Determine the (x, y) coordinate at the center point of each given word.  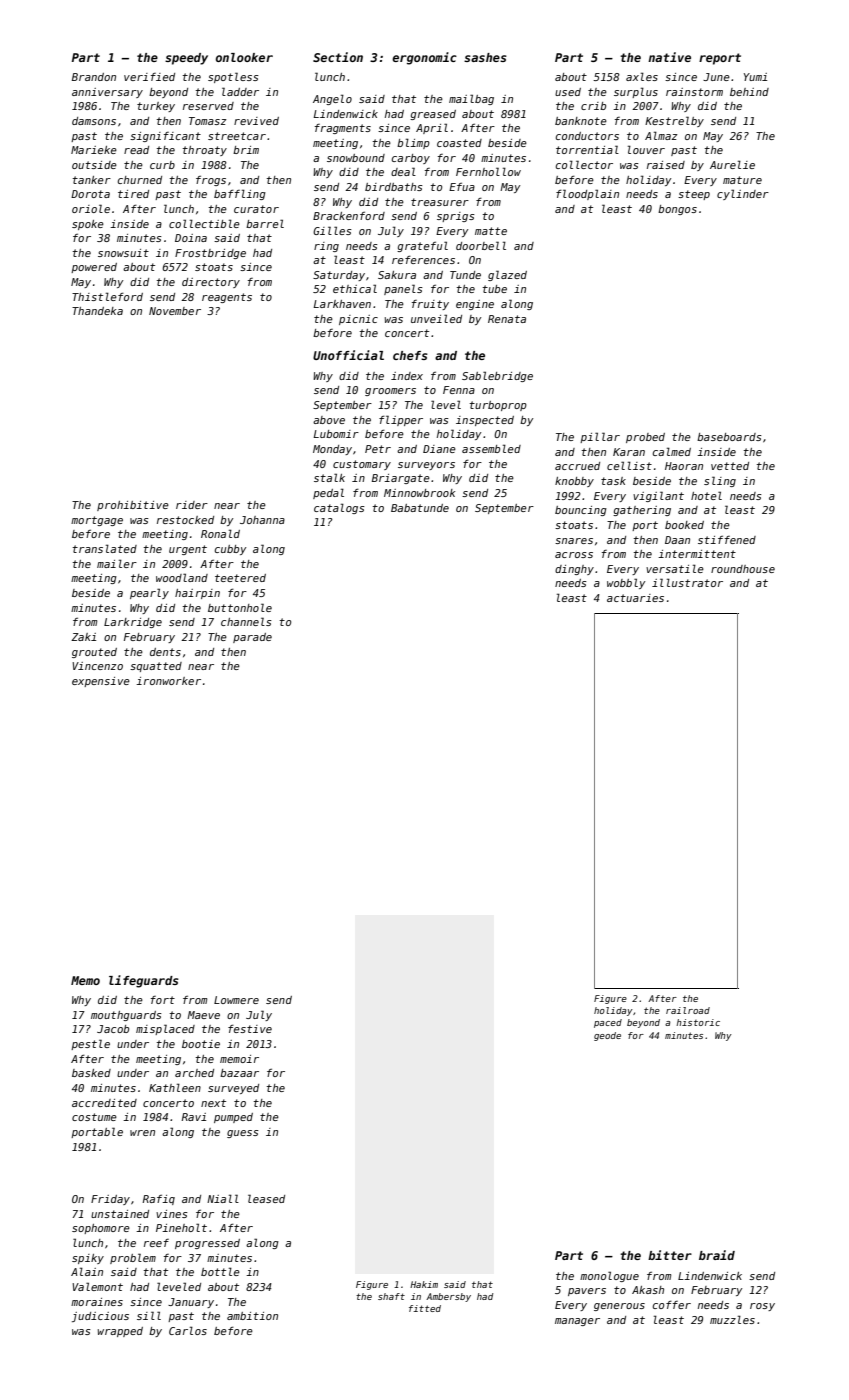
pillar (600, 437)
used (568, 92)
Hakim (424, 1284)
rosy (762, 1307)
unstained (120, 1214)
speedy (186, 59)
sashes (485, 57)
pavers (587, 1292)
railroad (688, 1010)
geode (607, 1036)
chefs (410, 355)
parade (252, 638)
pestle (90, 1044)
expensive (101, 682)
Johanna (262, 520)
